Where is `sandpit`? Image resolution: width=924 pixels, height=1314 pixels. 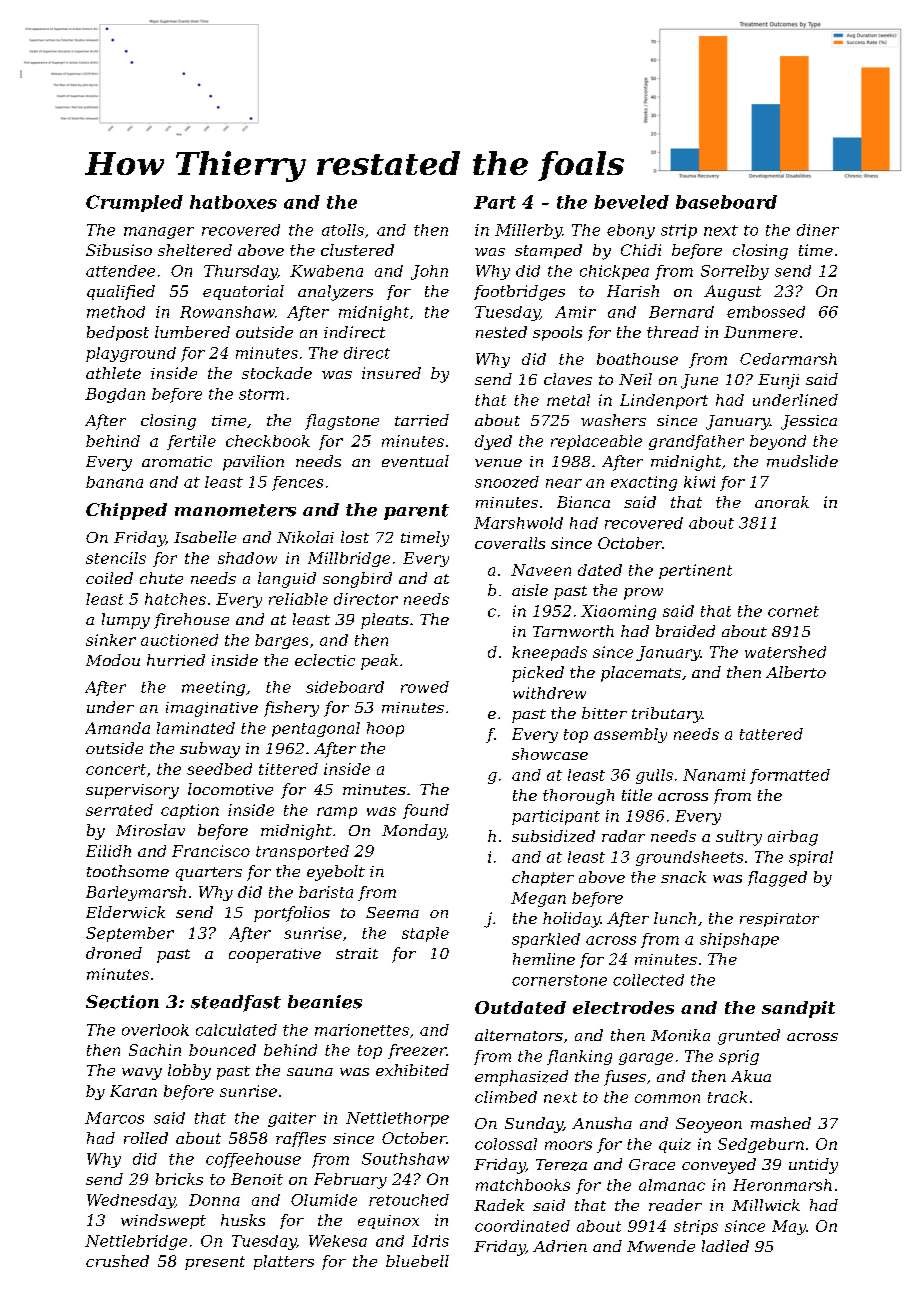 sandpit is located at coordinates (798, 1009).
